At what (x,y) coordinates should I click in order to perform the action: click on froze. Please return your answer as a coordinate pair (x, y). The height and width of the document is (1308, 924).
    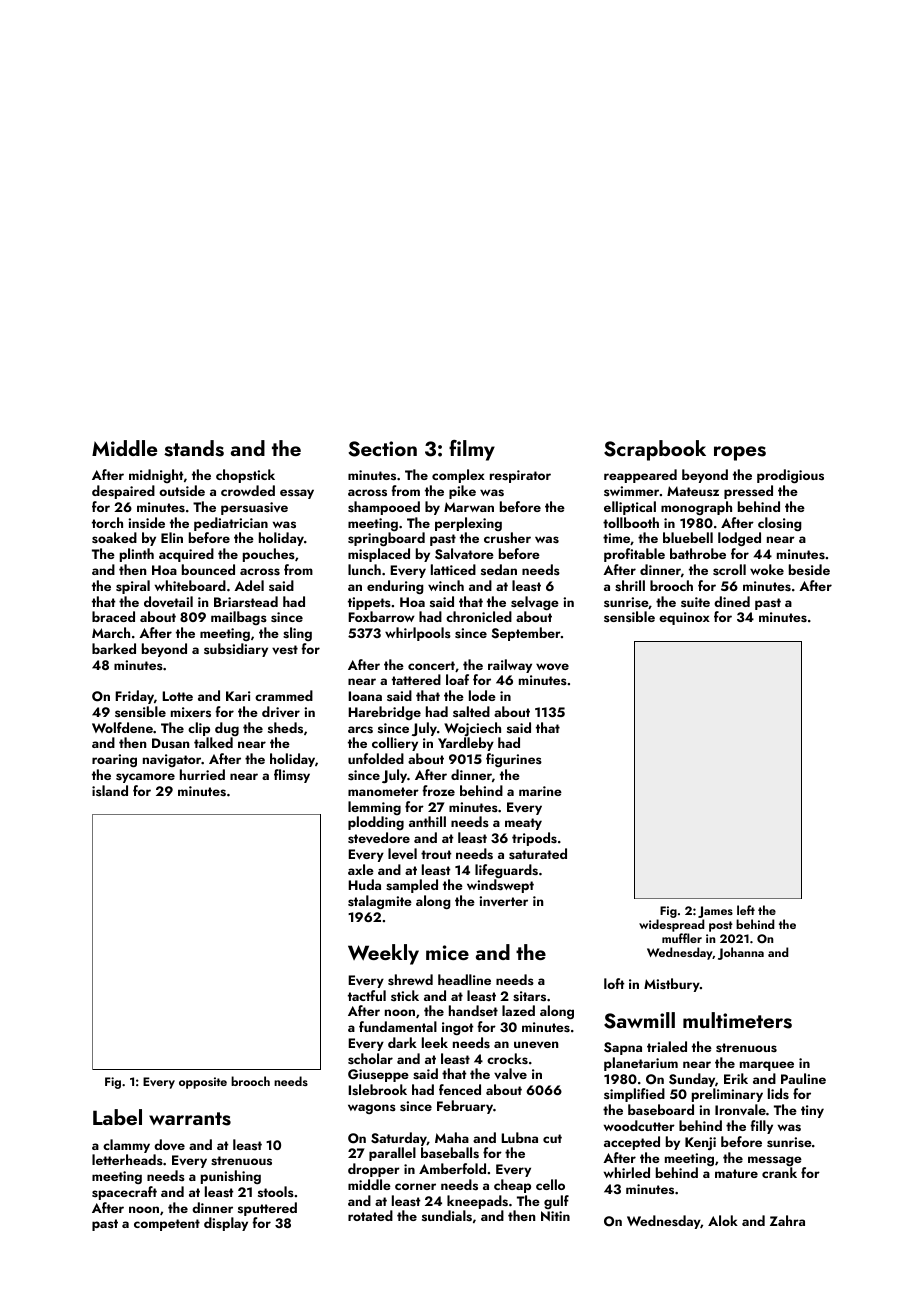
    Looking at the image, I should click on (438, 790).
